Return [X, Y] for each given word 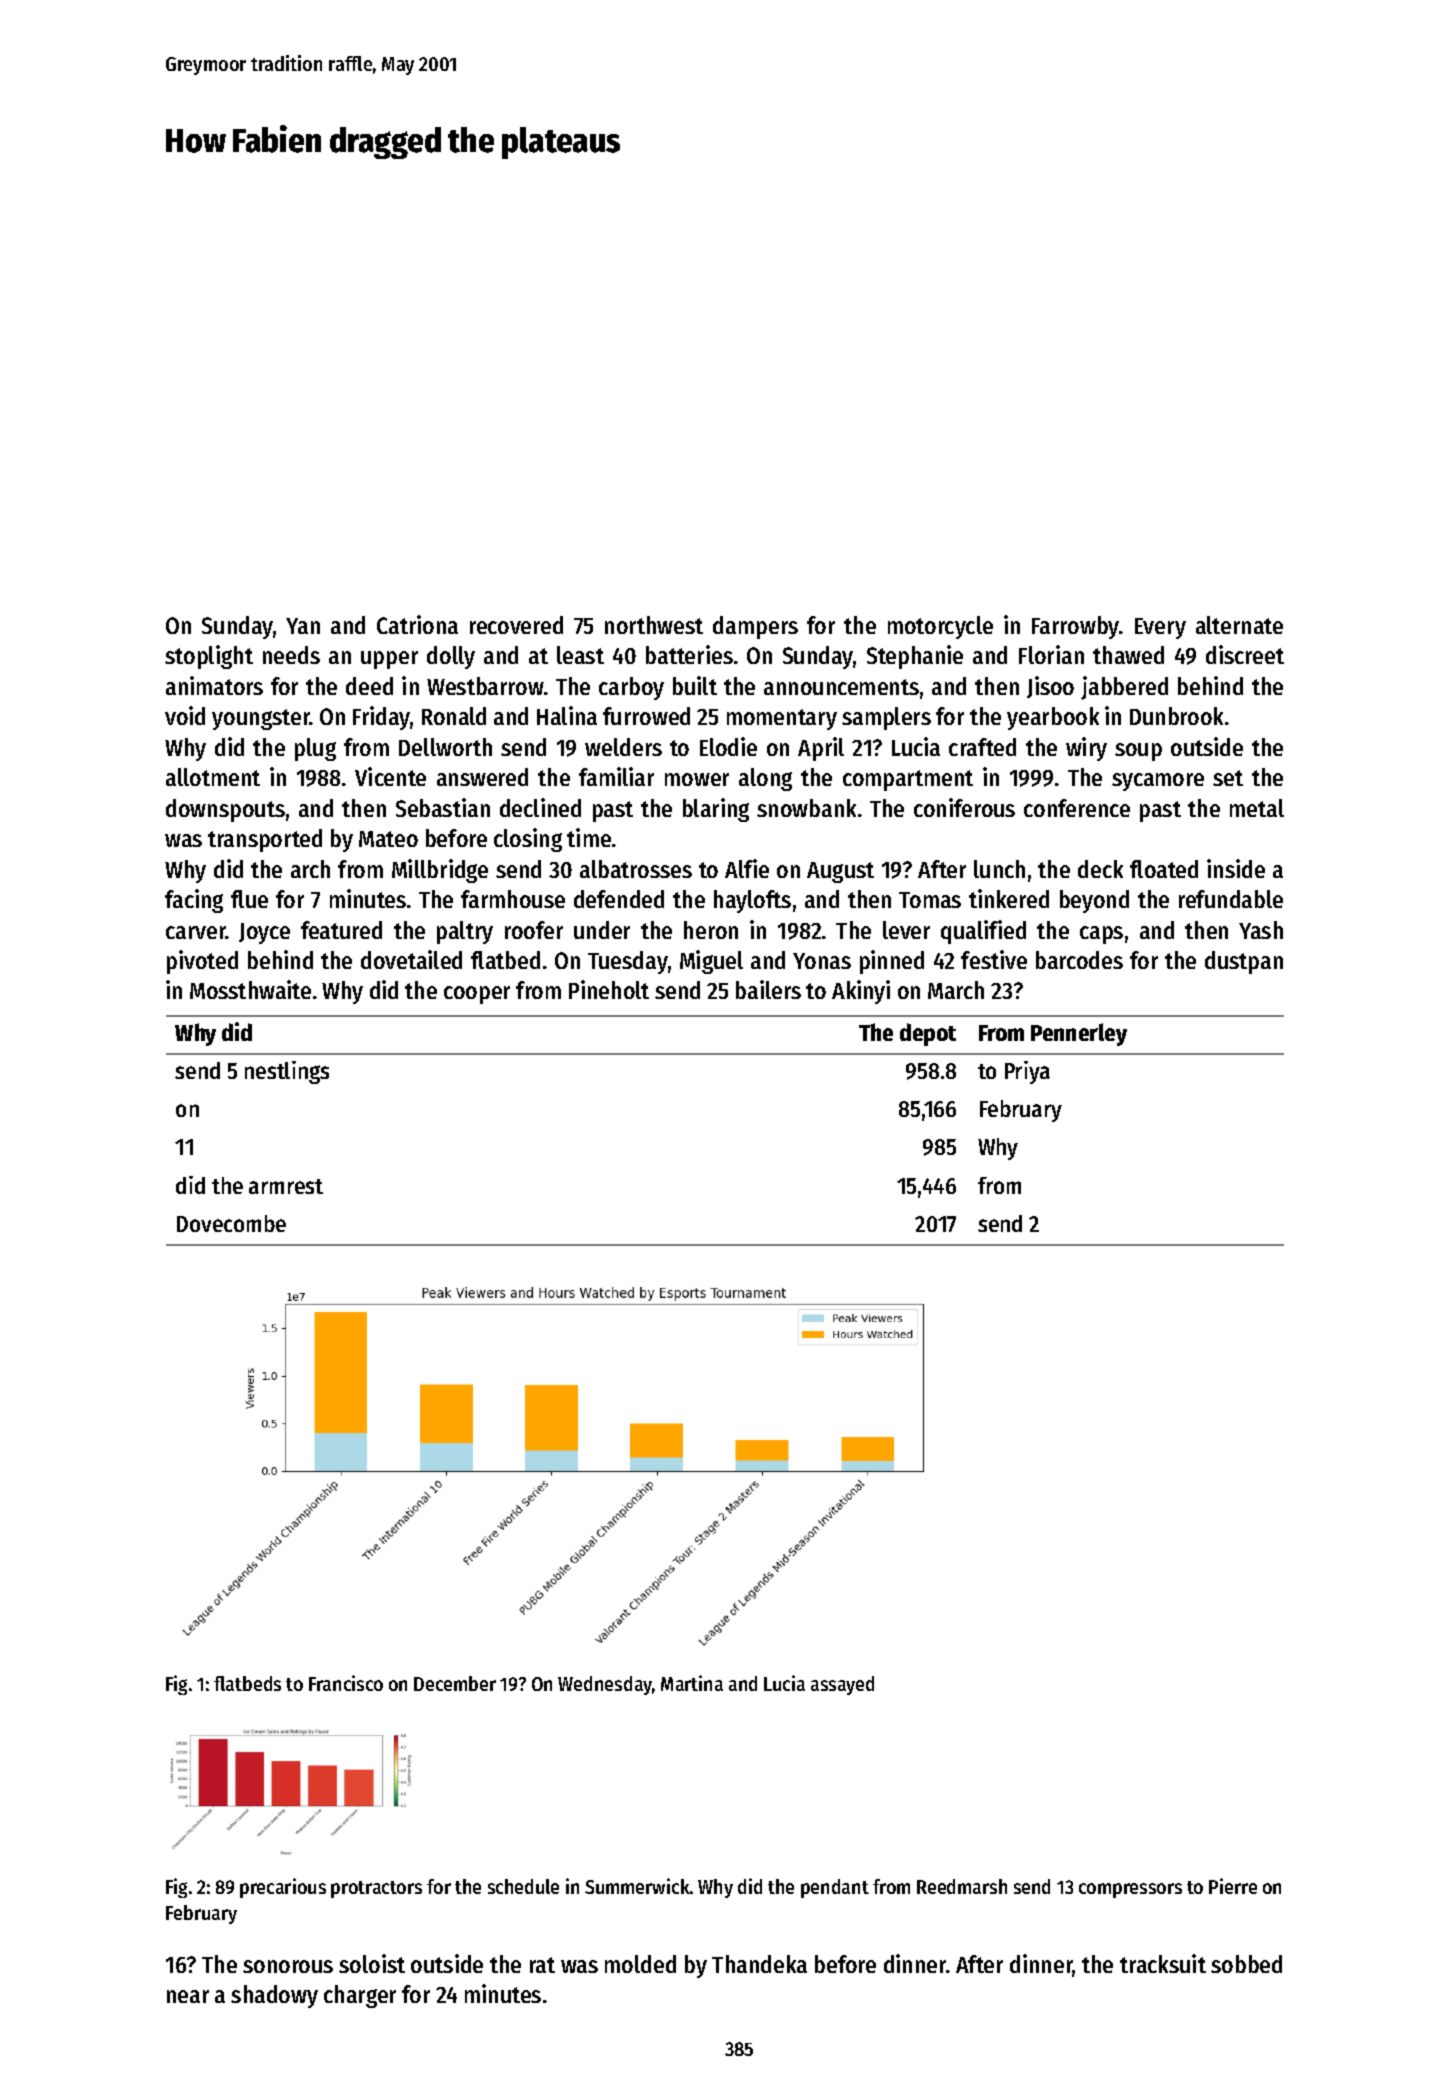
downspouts [225, 810]
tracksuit [1163, 1963]
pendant [835, 1888]
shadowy [274, 1996]
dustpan [1244, 962]
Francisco [346, 1683]
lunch [999, 869]
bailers [768, 989]
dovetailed [411, 959]
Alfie [747, 868]
